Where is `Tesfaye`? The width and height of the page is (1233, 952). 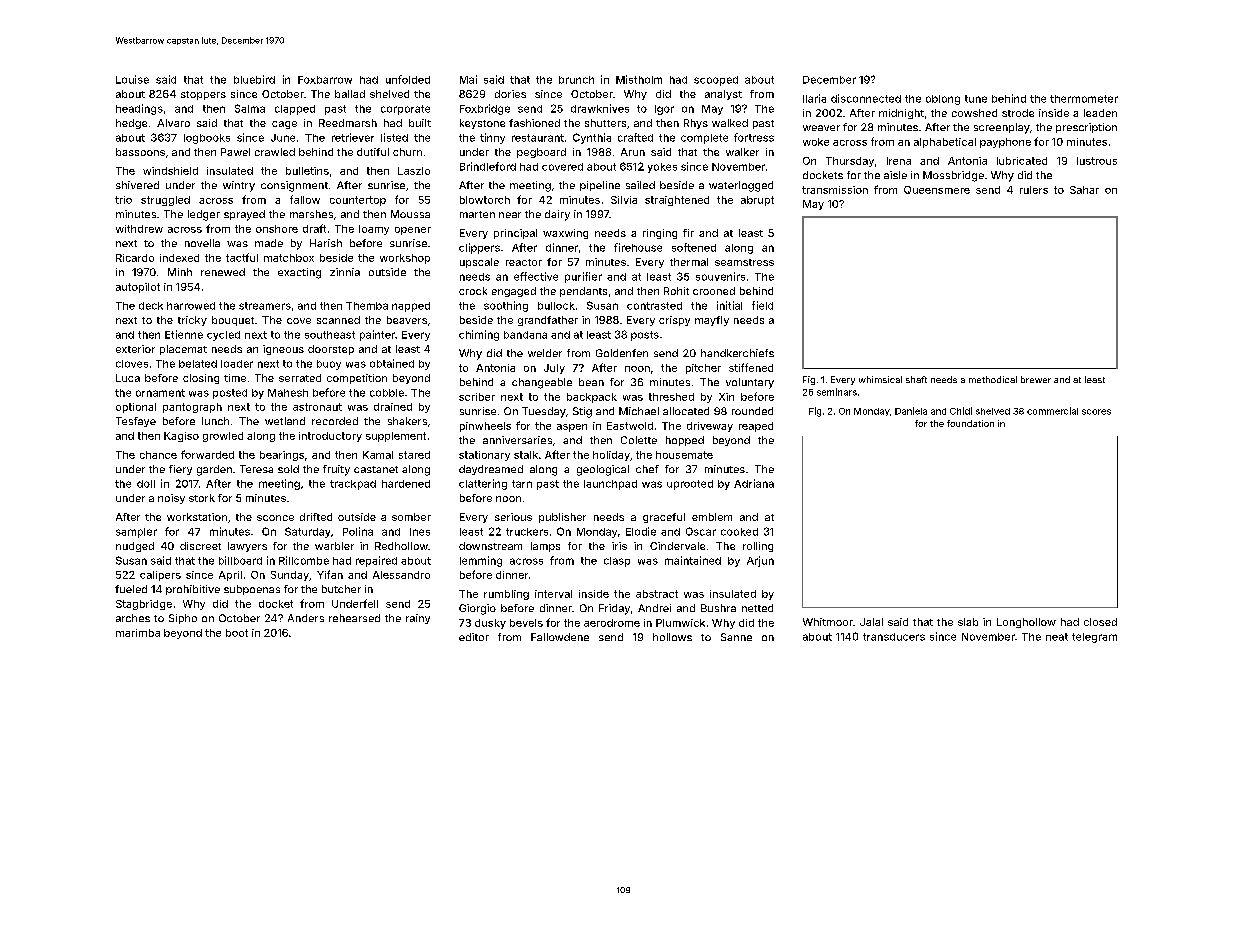
Tesfaye is located at coordinates (136, 422).
